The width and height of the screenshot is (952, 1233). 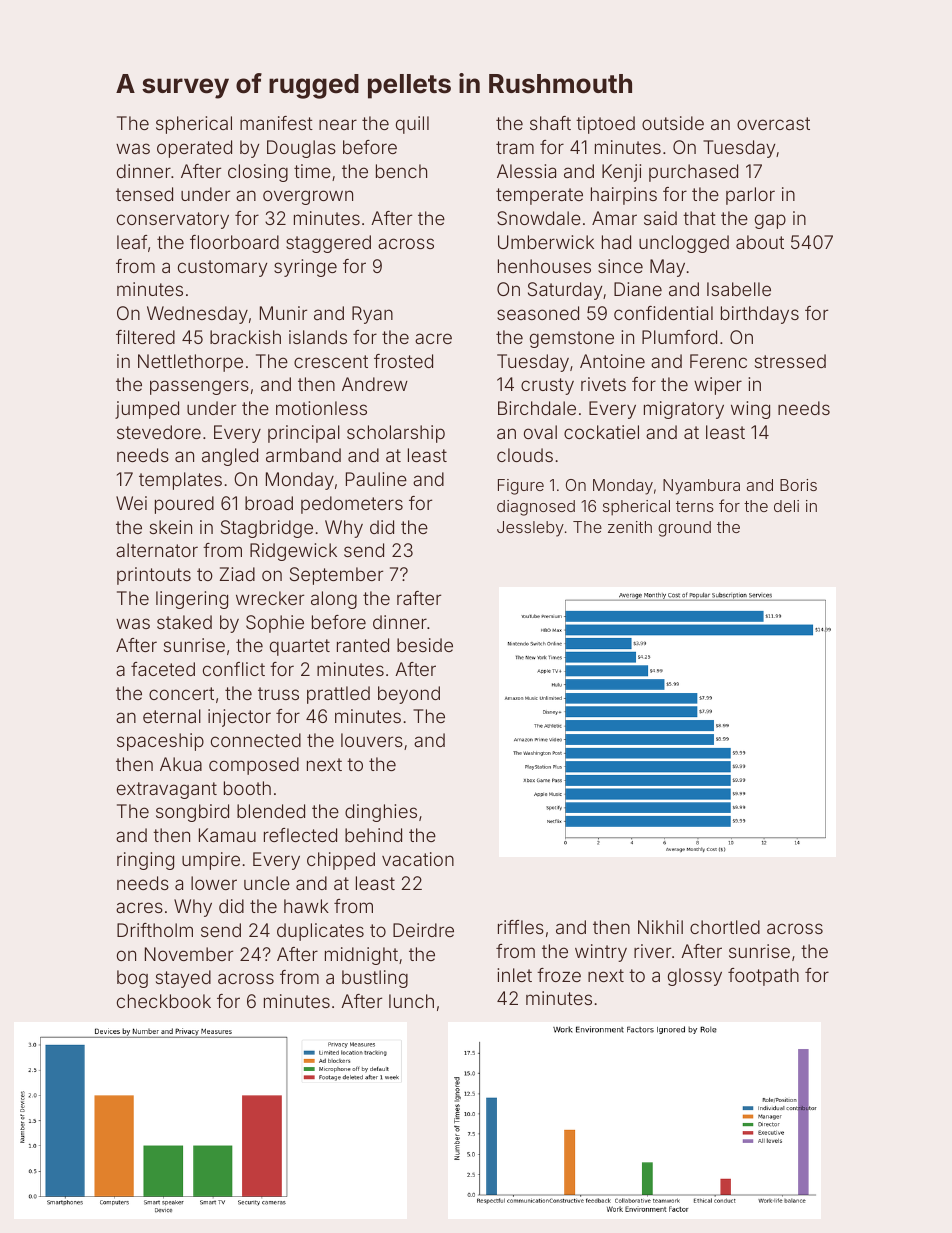 What do you see at coordinates (684, 529) in the screenshot?
I see `ground` at bounding box center [684, 529].
